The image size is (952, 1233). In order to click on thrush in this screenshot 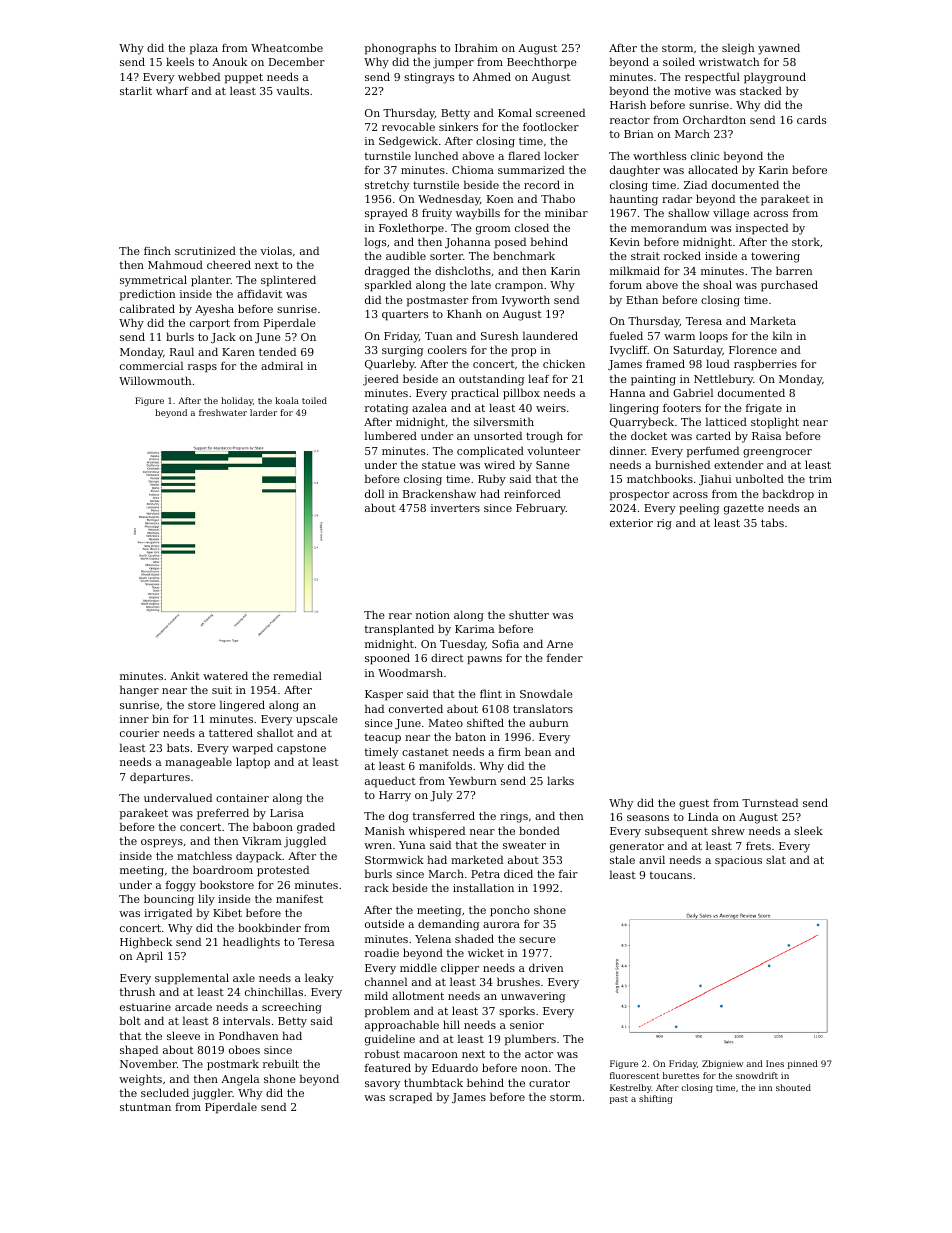, I will do `click(137, 991)`.
